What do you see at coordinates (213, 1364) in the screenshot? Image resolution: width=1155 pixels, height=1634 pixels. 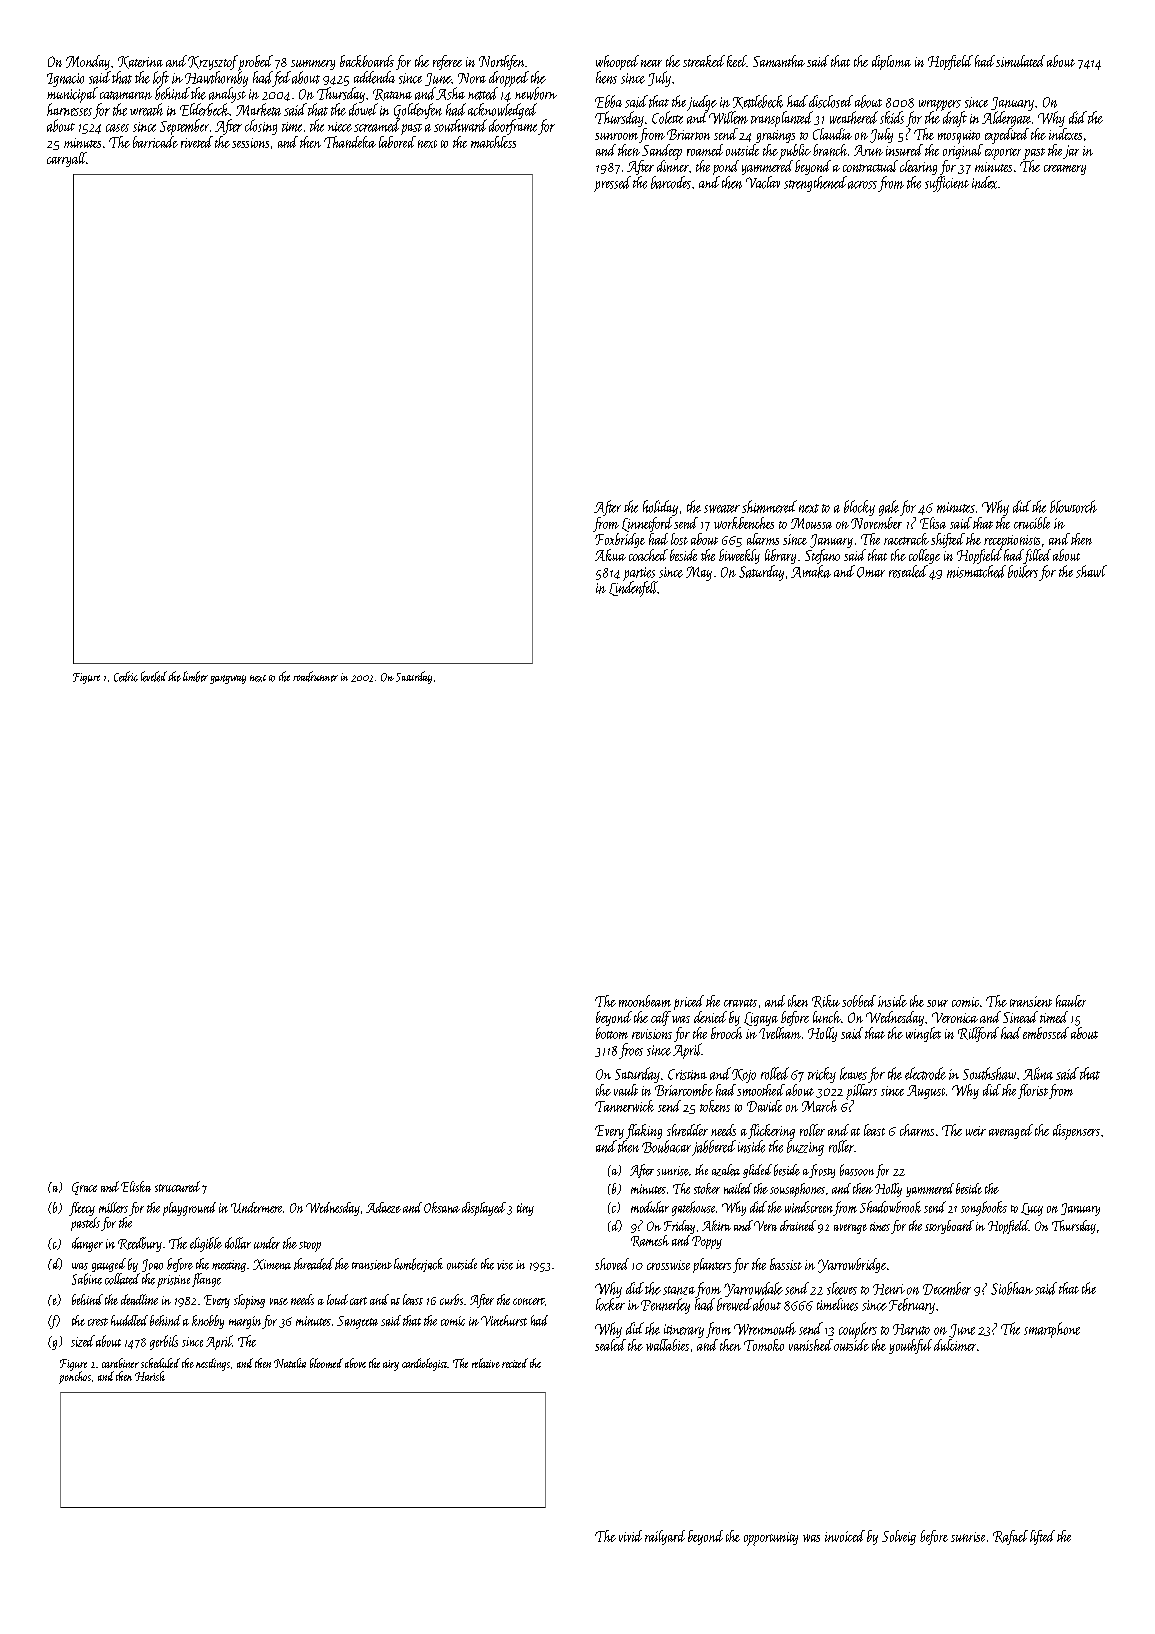 I see `nestlings` at bounding box center [213, 1364].
